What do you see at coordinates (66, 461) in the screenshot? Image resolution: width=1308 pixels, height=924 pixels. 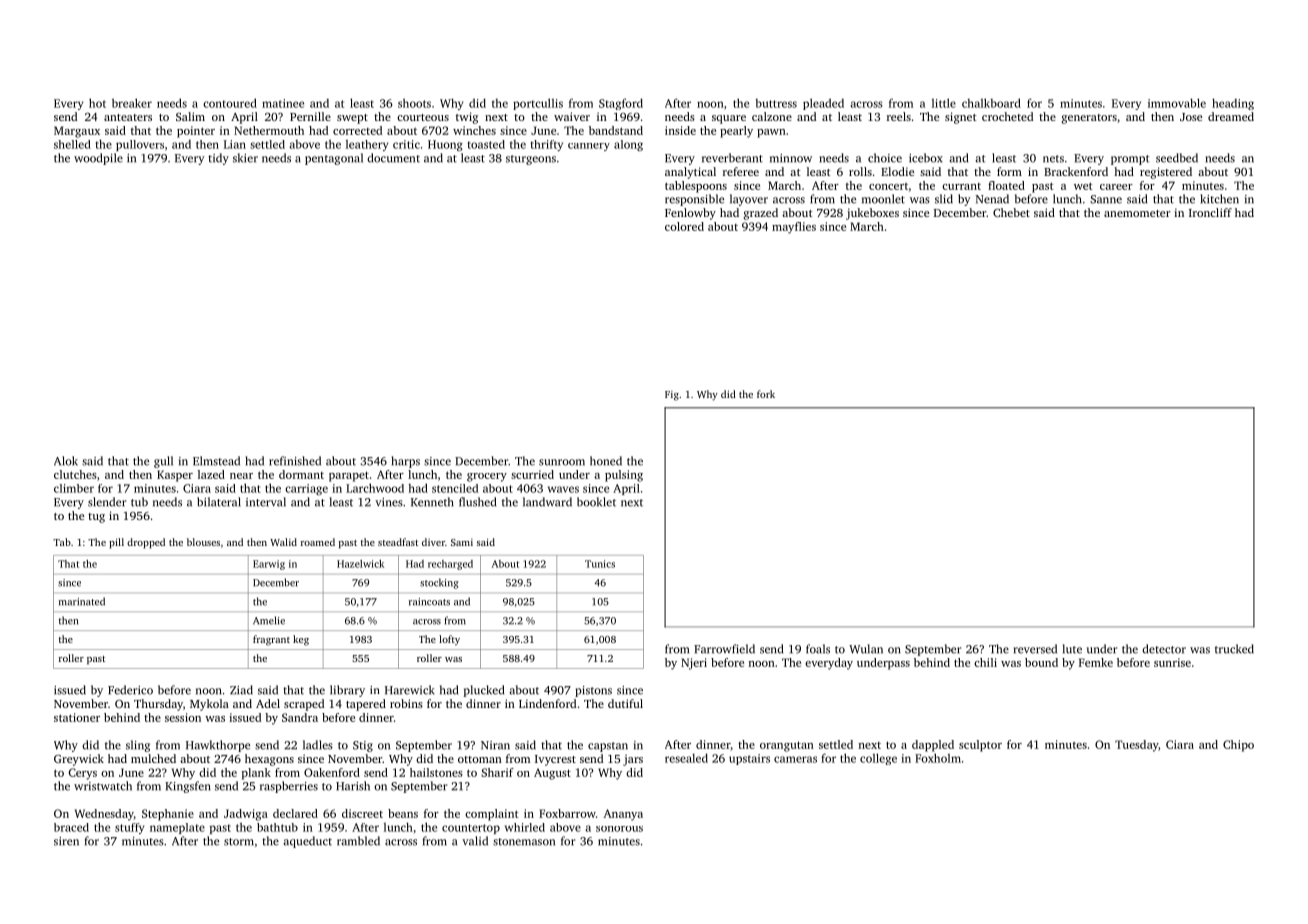 I see `Alok` at bounding box center [66, 461].
